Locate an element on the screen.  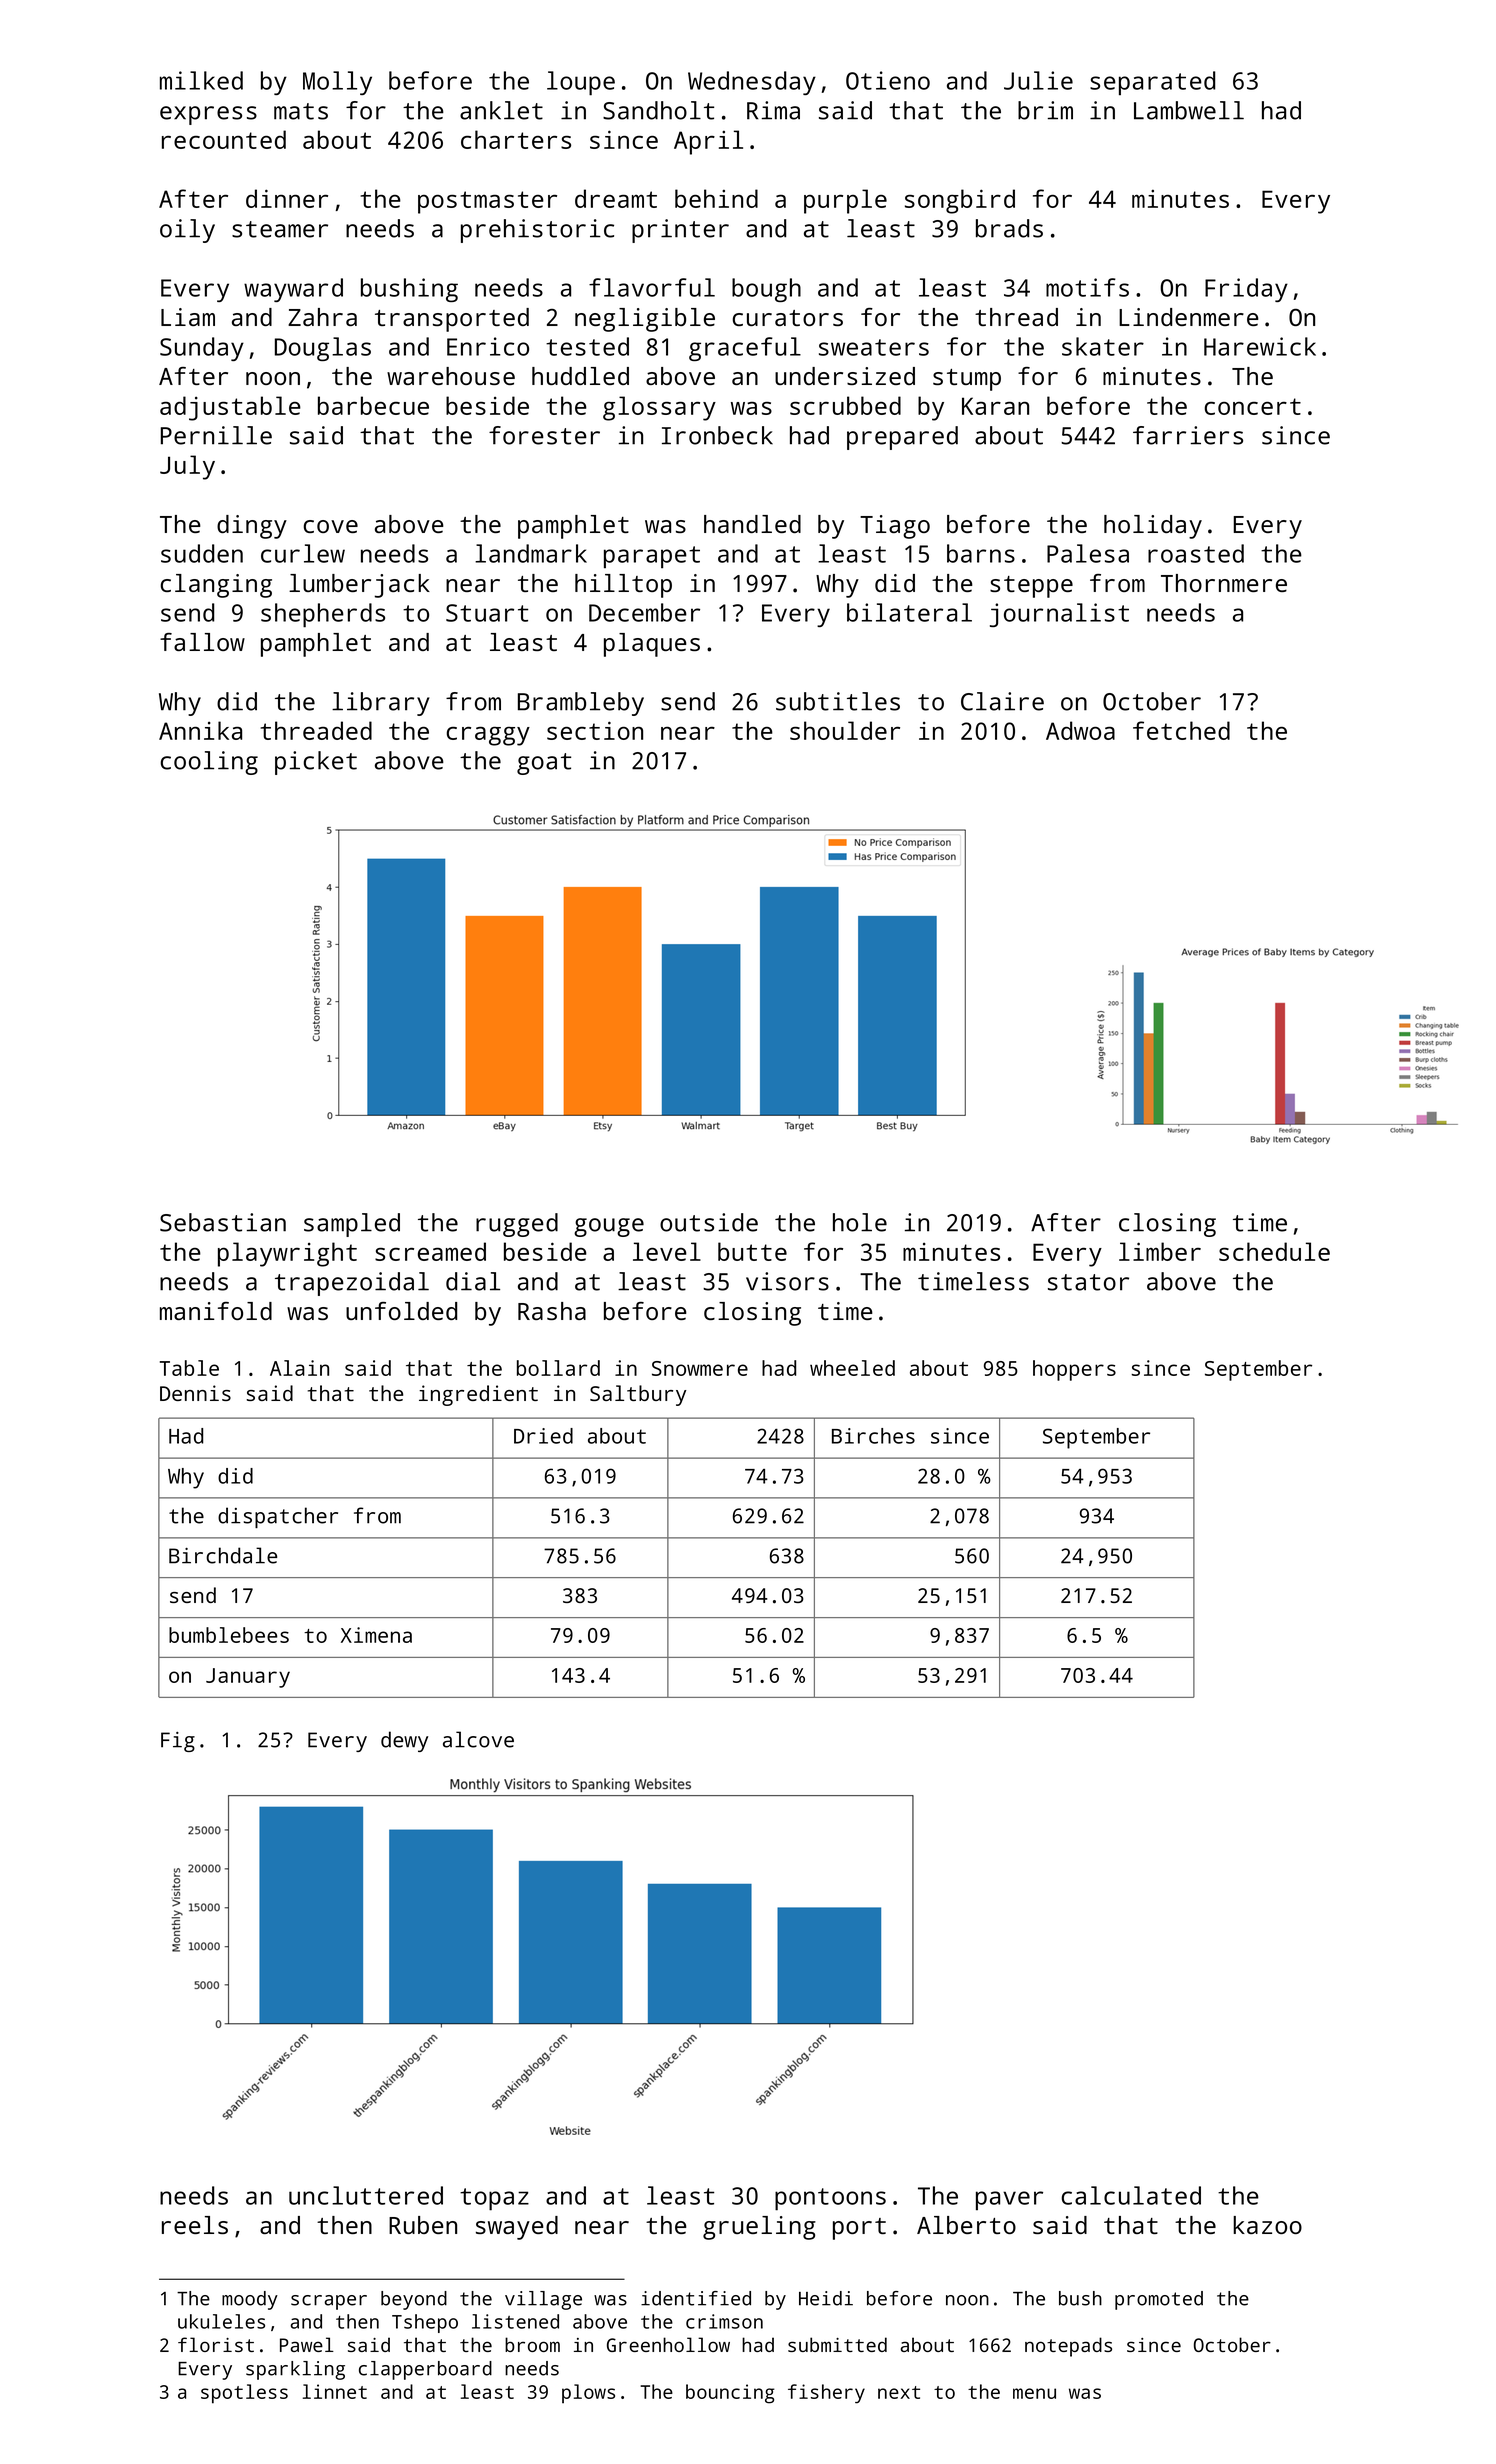
Birches is located at coordinates (873, 1436).
